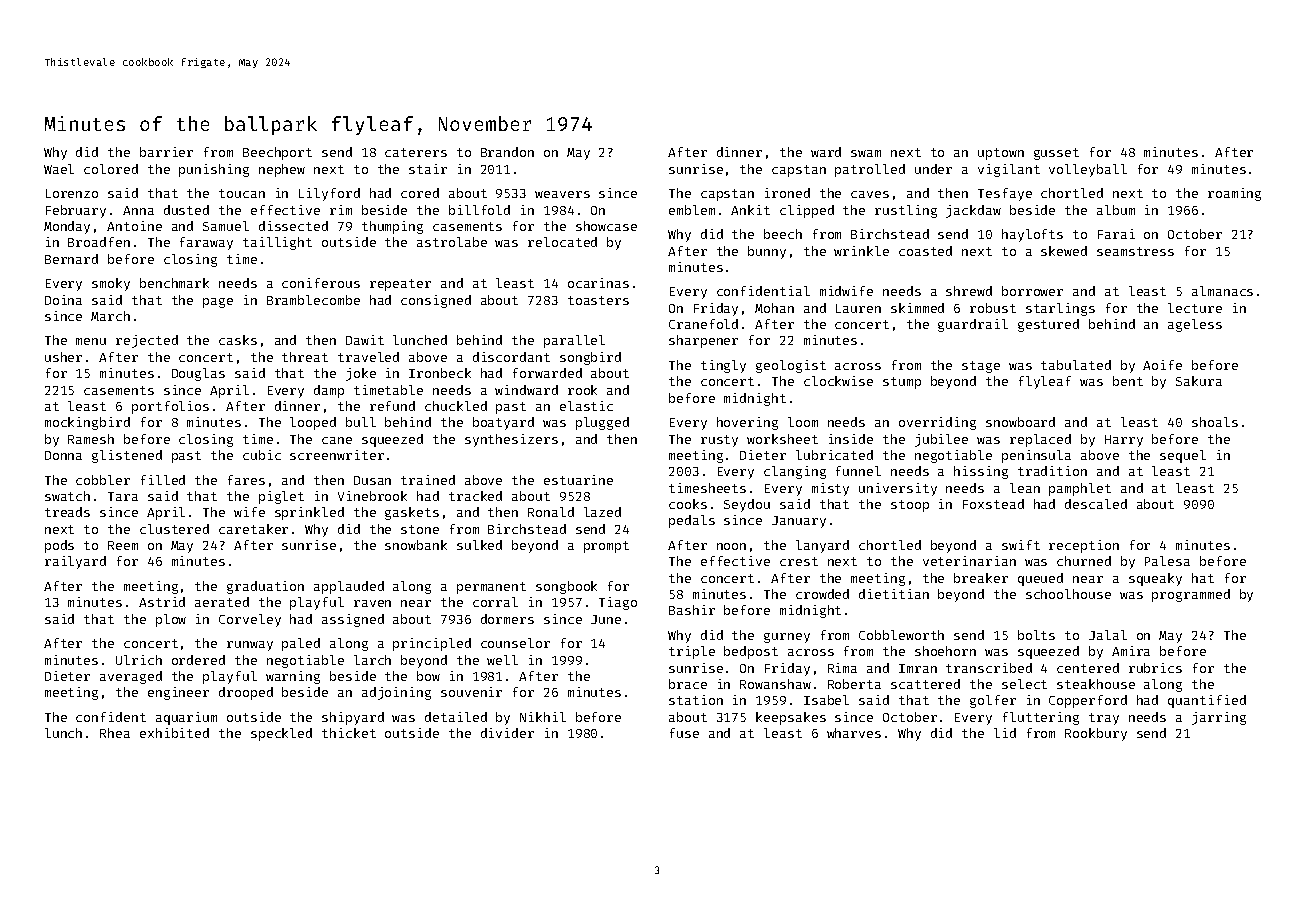 The image size is (1308, 924). Describe the element at coordinates (787, 193) in the page. I see `ironed` at that location.
